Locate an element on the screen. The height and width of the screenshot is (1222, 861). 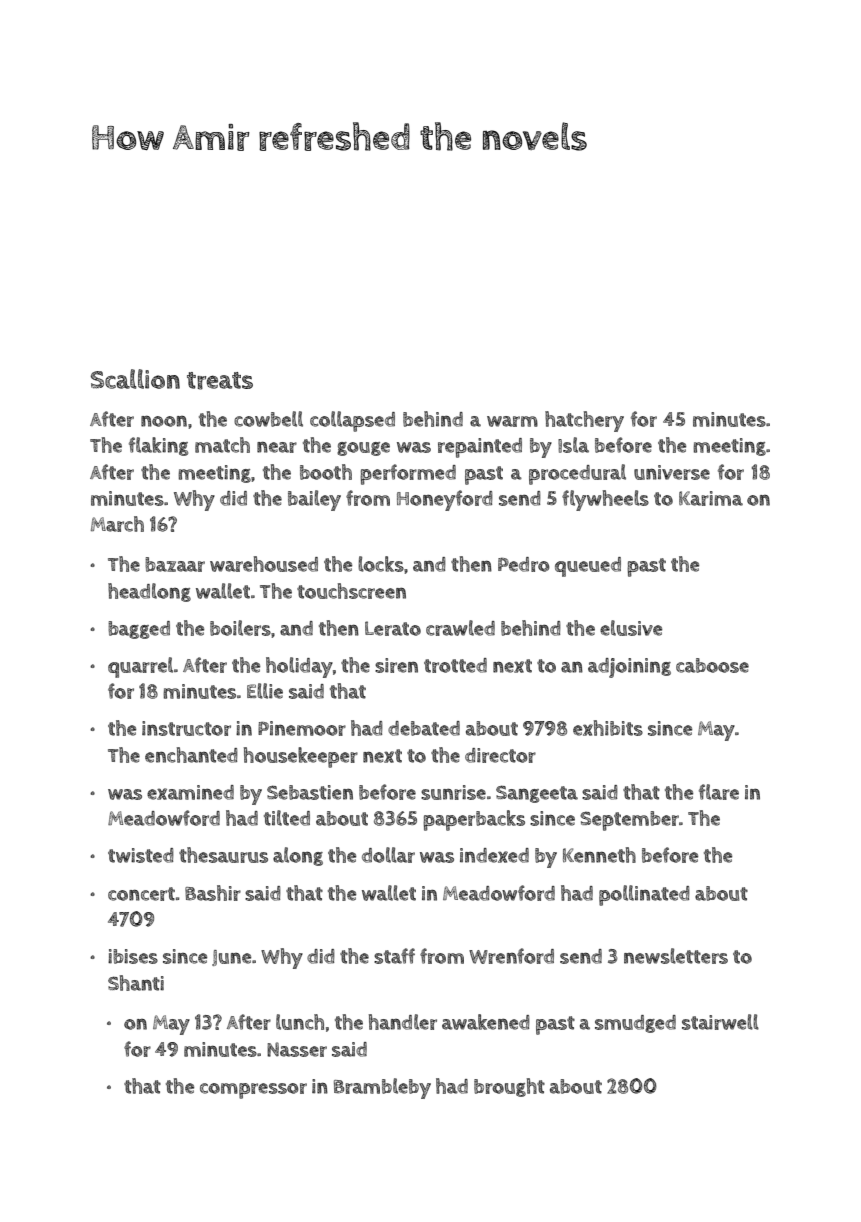
exhibits is located at coordinates (608, 728).
